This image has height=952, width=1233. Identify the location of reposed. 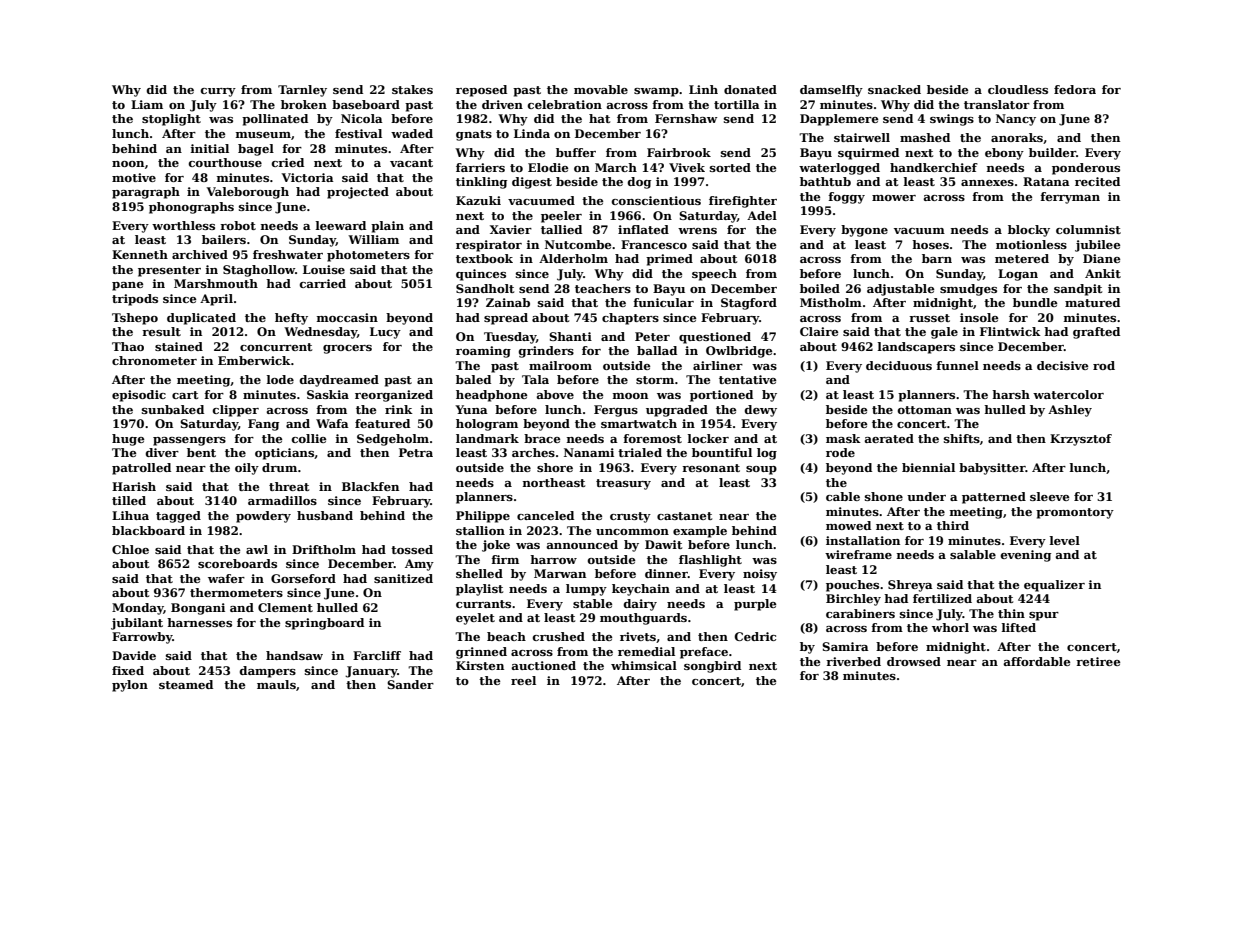
(481, 91).
